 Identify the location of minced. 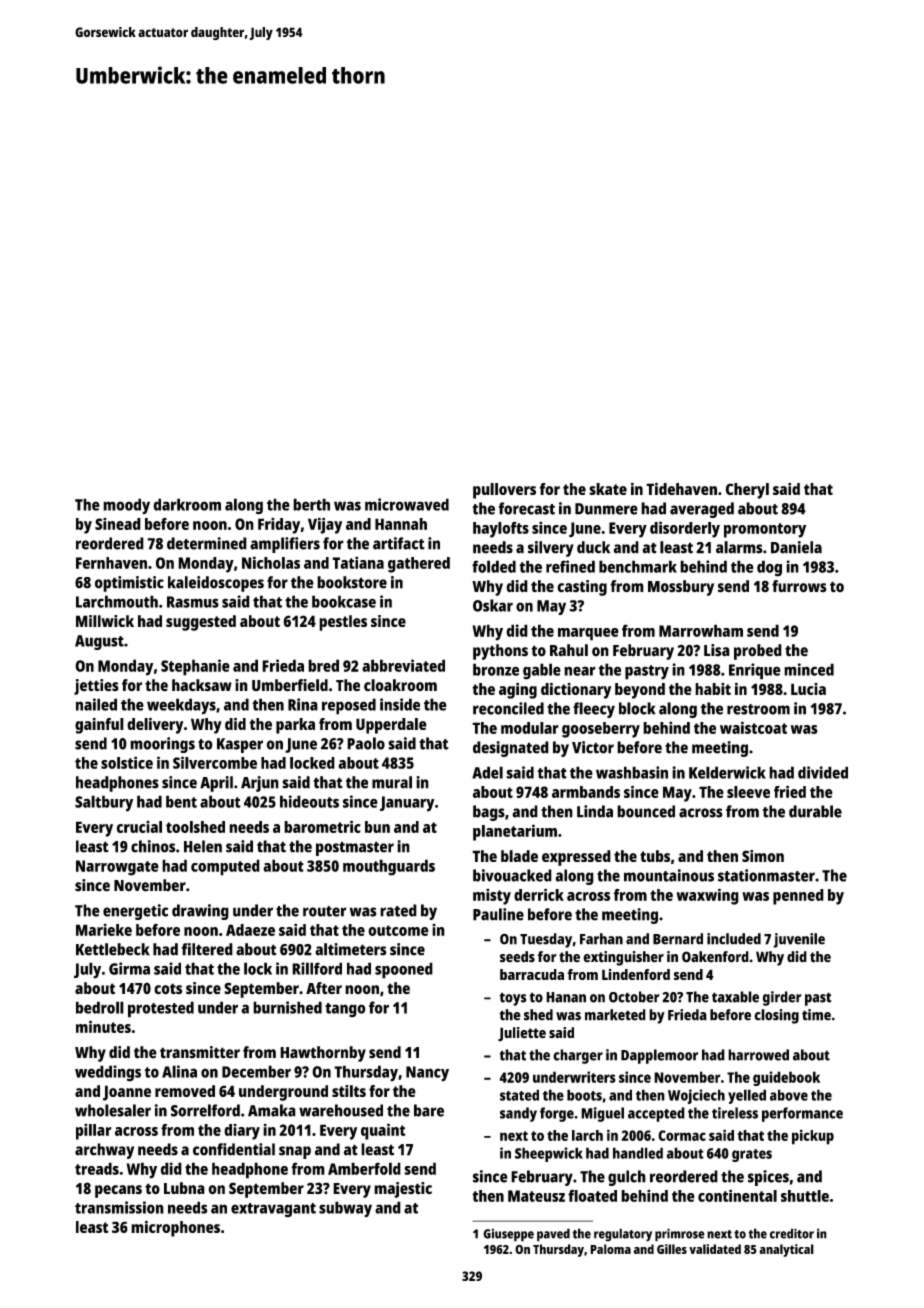
(809, 669).
